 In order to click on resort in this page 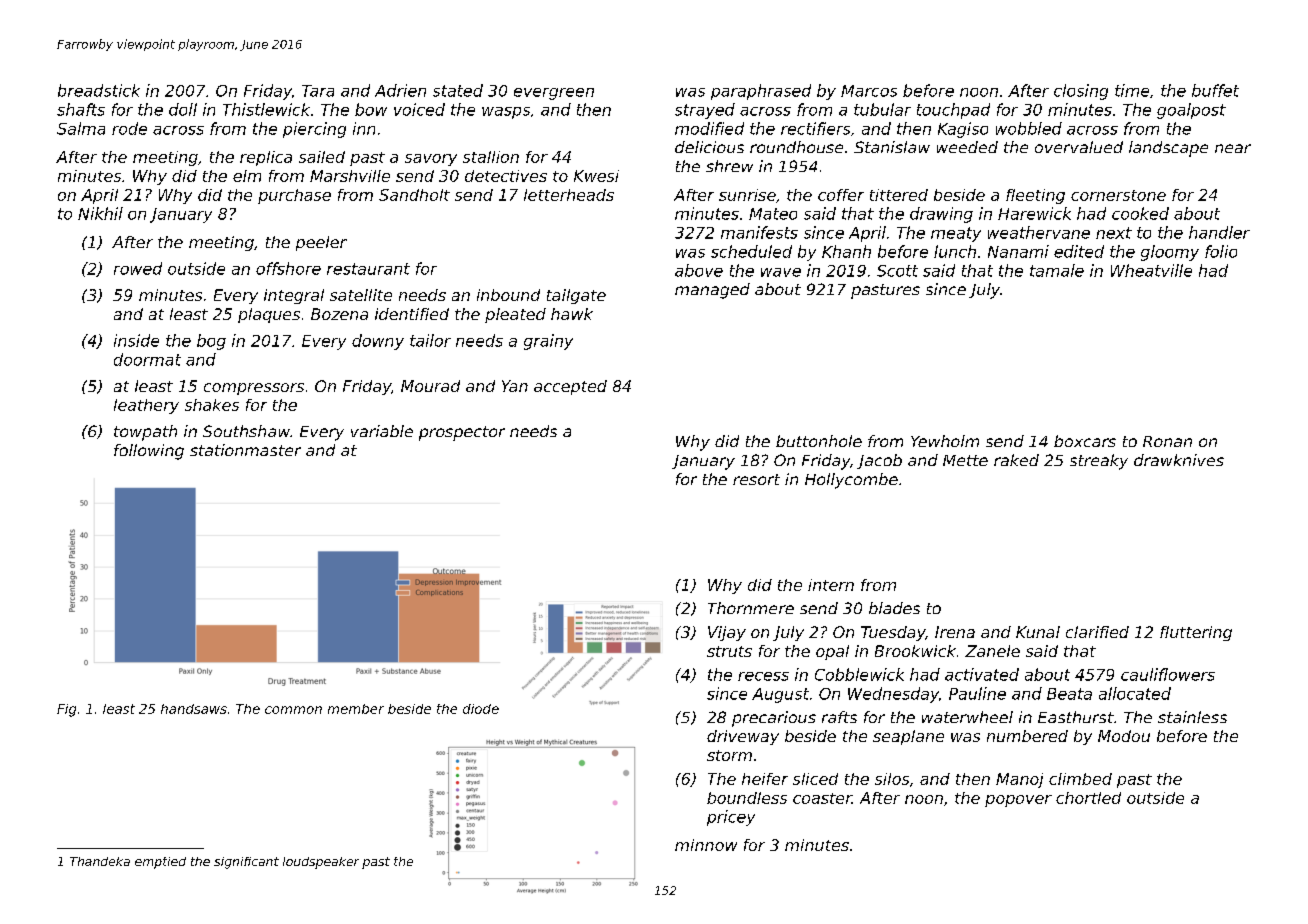, I will do `click(756, 479)`.
